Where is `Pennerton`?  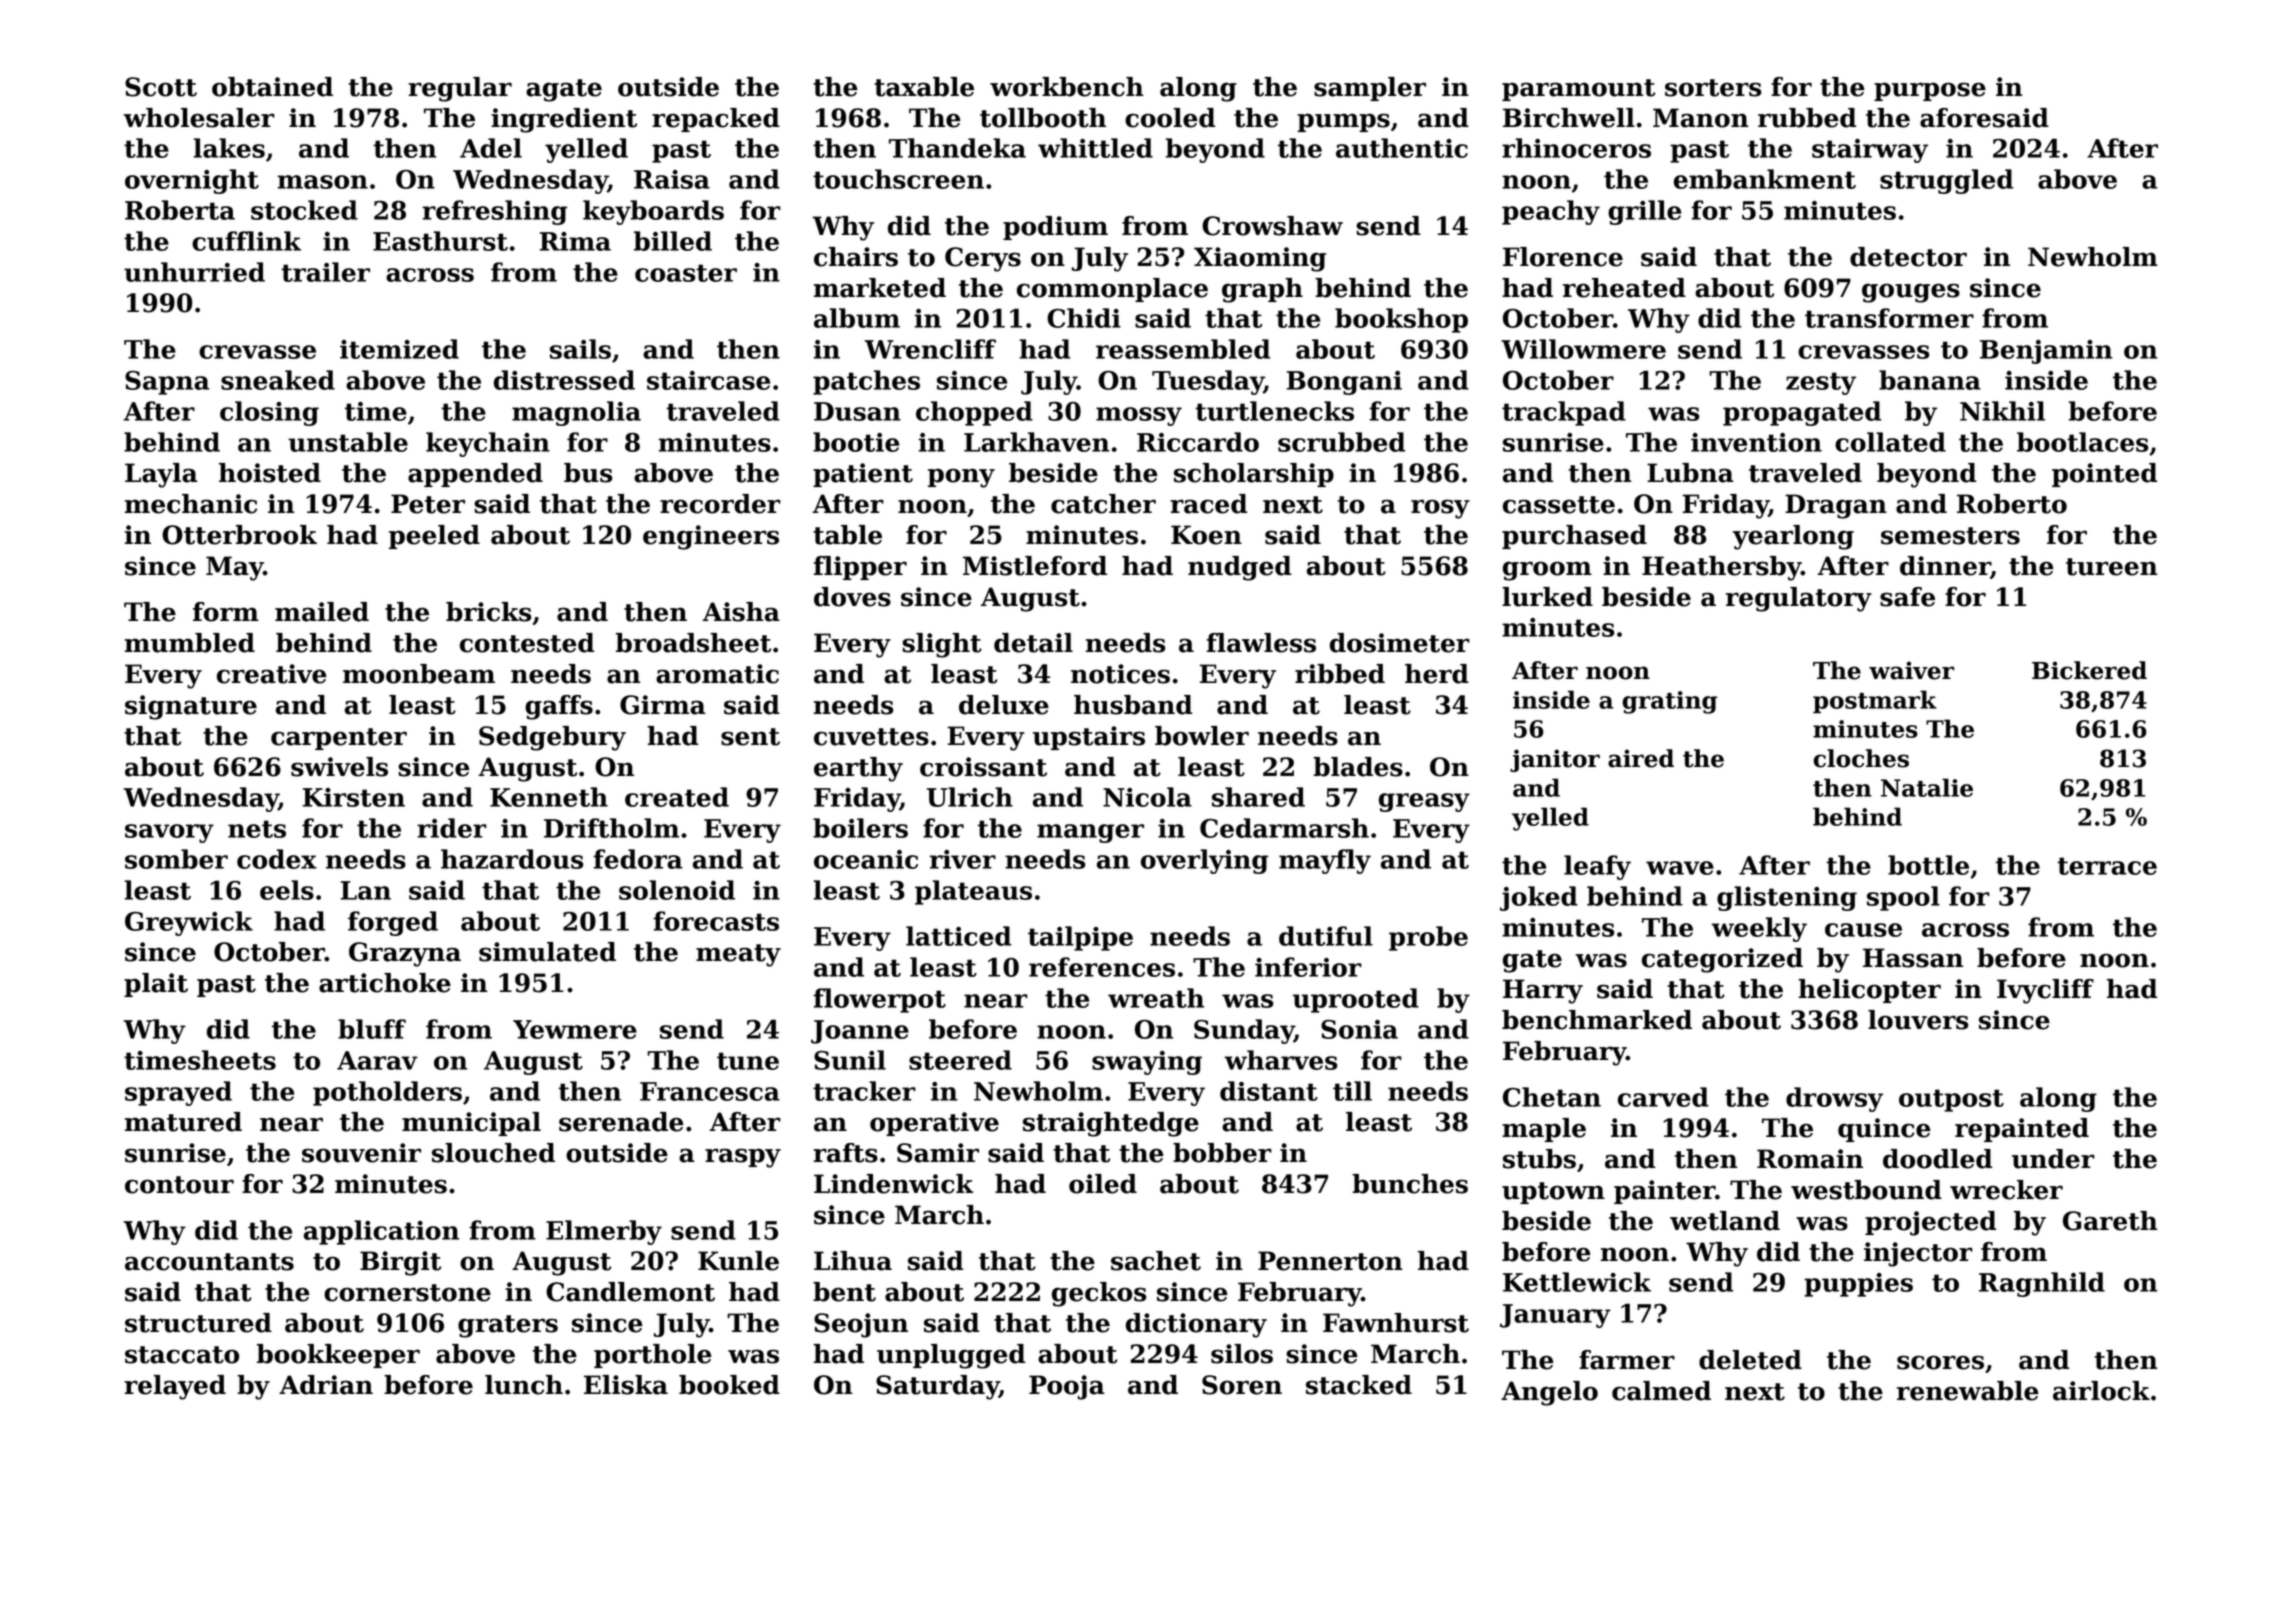 Pennerton is located at coordinates (1330, 1261).
